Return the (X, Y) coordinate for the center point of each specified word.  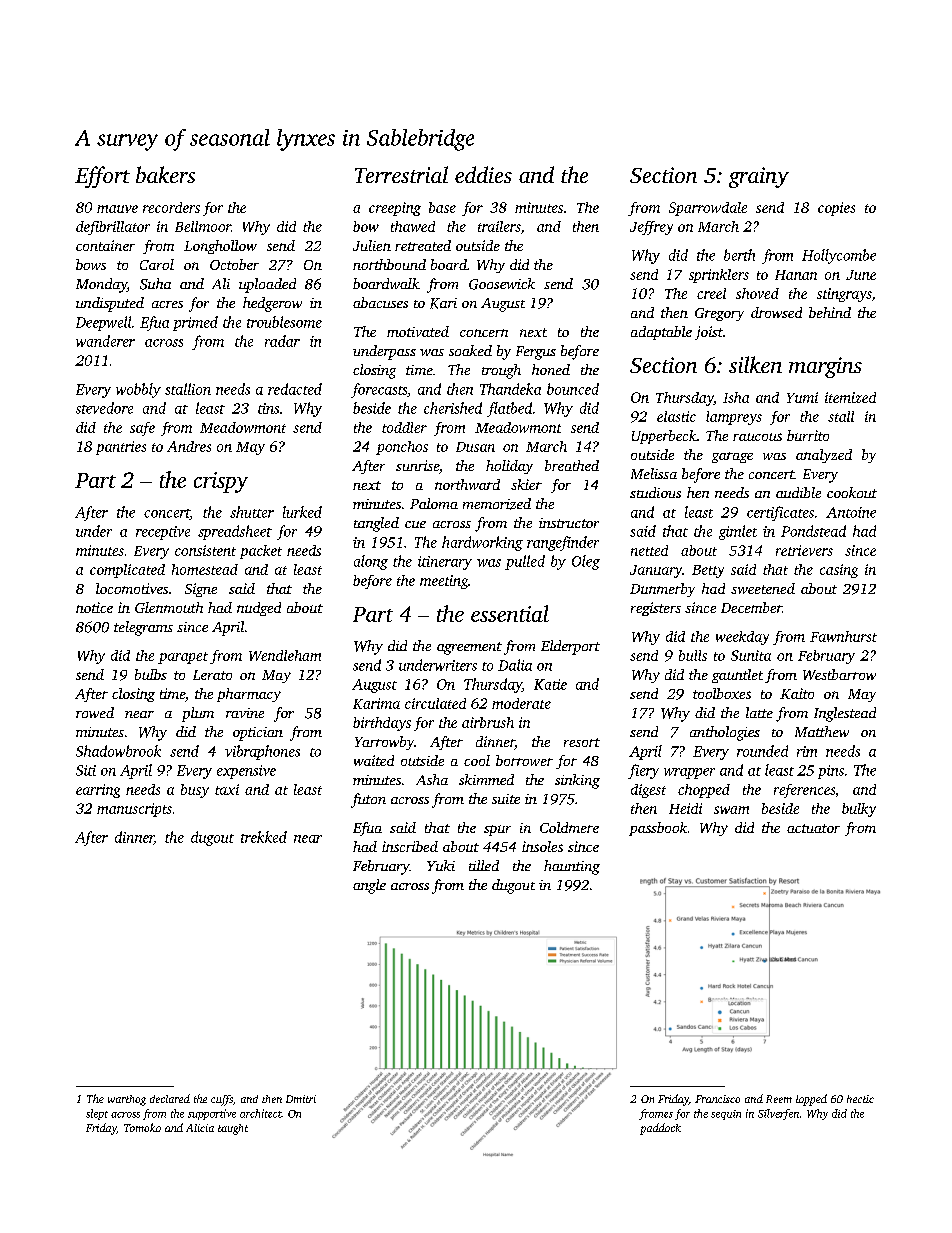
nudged (259, 609)
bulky (859, 810)
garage (732, 457)
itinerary (445, 563)
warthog (127, 1100)
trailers (499, 226)
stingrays (844, 295)
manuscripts (134, 810)
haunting (572, 867)
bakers (165, 174)
